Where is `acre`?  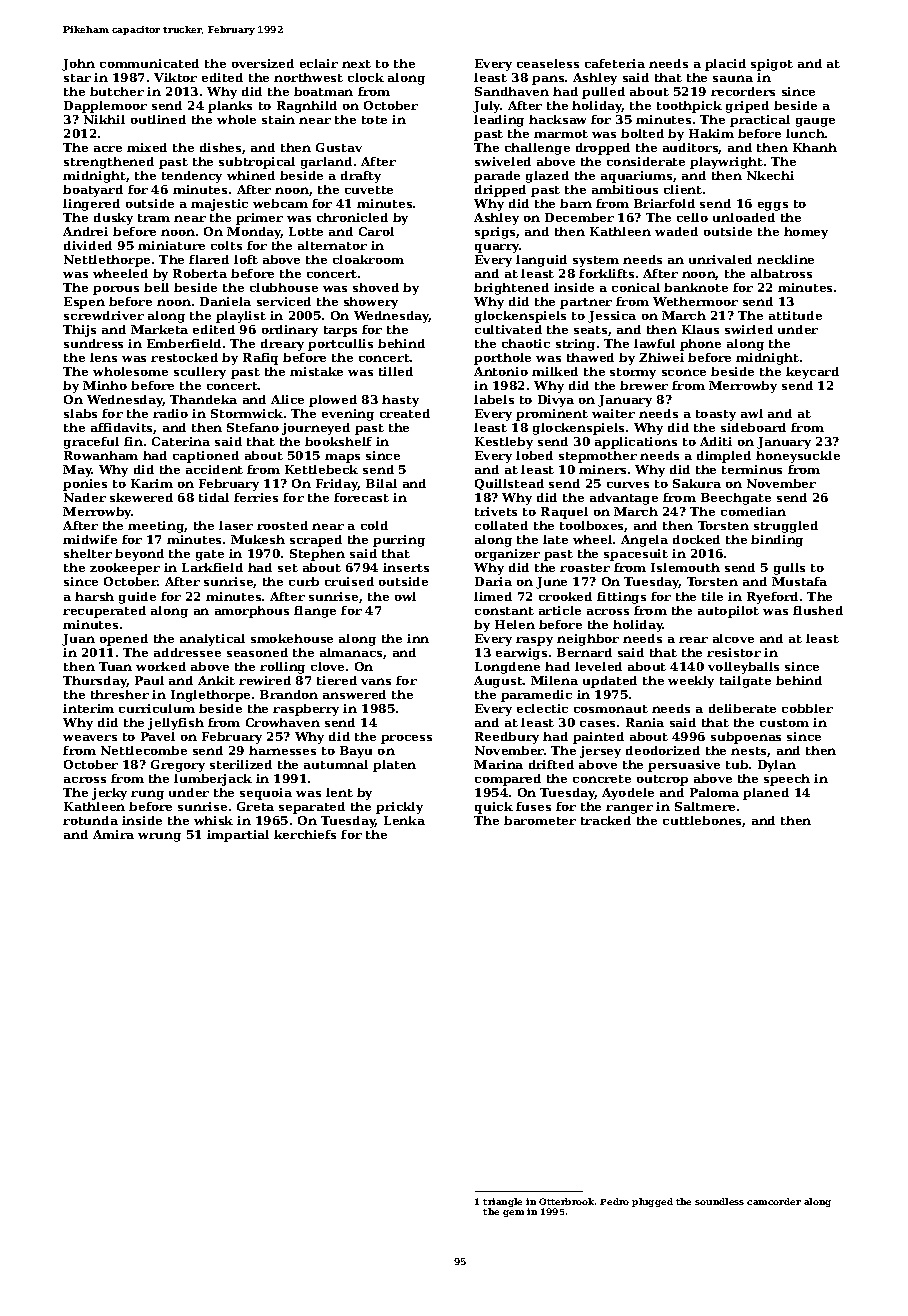
acre is located at coordinates (108, 149).
